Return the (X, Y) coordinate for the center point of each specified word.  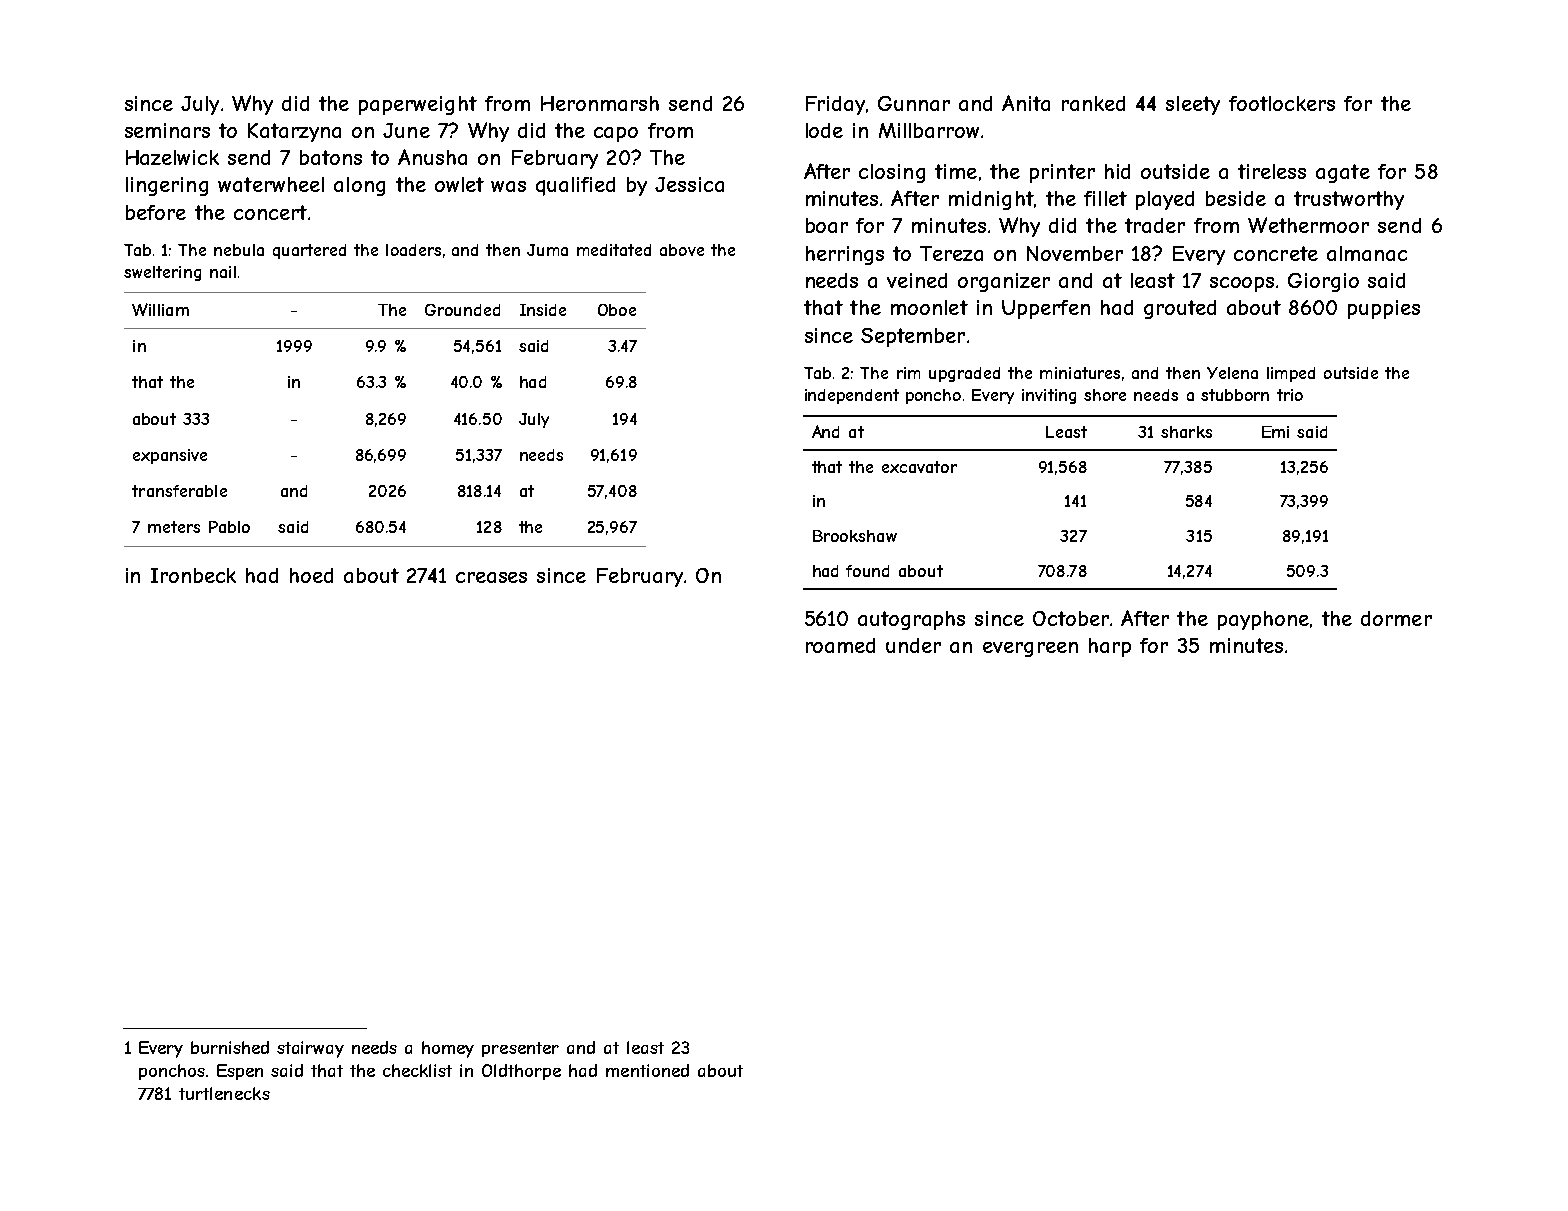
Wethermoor (1308, 225)
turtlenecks (224, 1093)
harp (1110, 647)
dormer (1396, 618)
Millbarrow (929, 130)
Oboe (617, 310)
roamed (840, 645)
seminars (167, 130)
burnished (230, 1047)
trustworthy (1349, 200)
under (913, 645)
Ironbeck (193, 575)
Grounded (462, 310)
